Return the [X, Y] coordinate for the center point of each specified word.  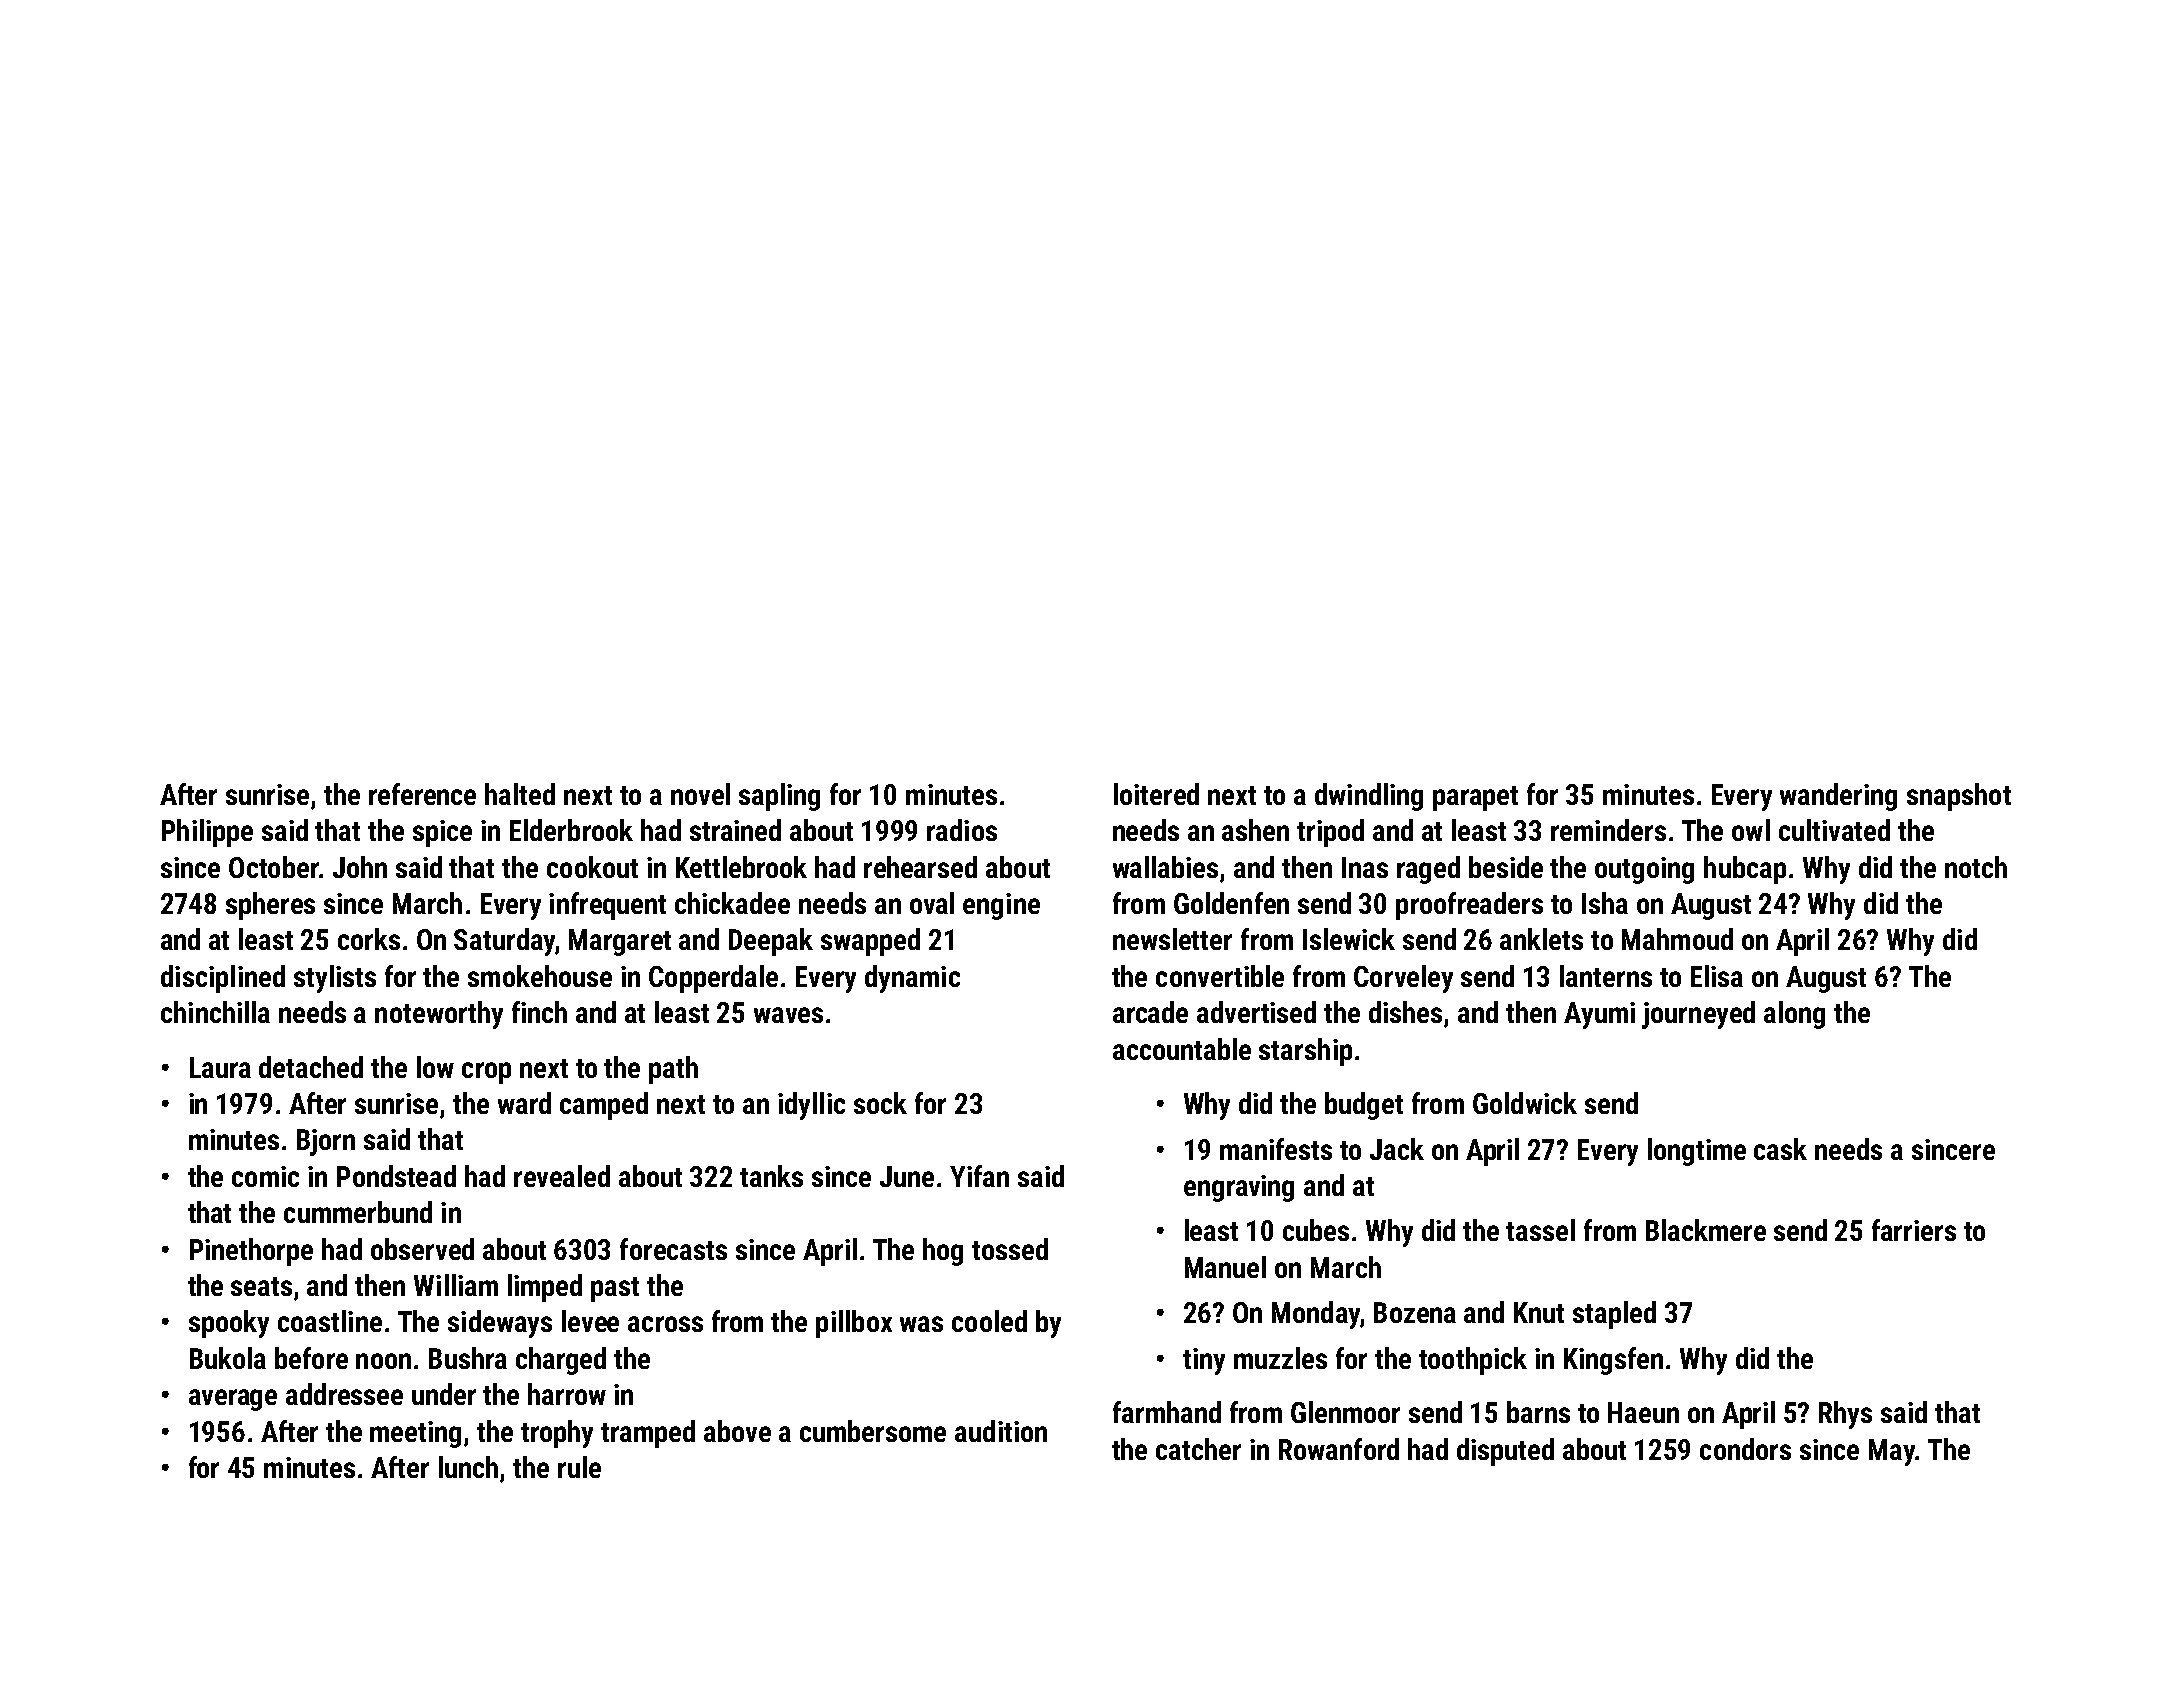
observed [422, 1249]
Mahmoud [1677, 939]
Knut [1539, 1312]
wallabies [1165, 867]
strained [735, 830]
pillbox [854, 1324]
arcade [1150, 1012]
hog [943, 1252]
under [444, 1394]
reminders [1608, 830]
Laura [220, 1067]
